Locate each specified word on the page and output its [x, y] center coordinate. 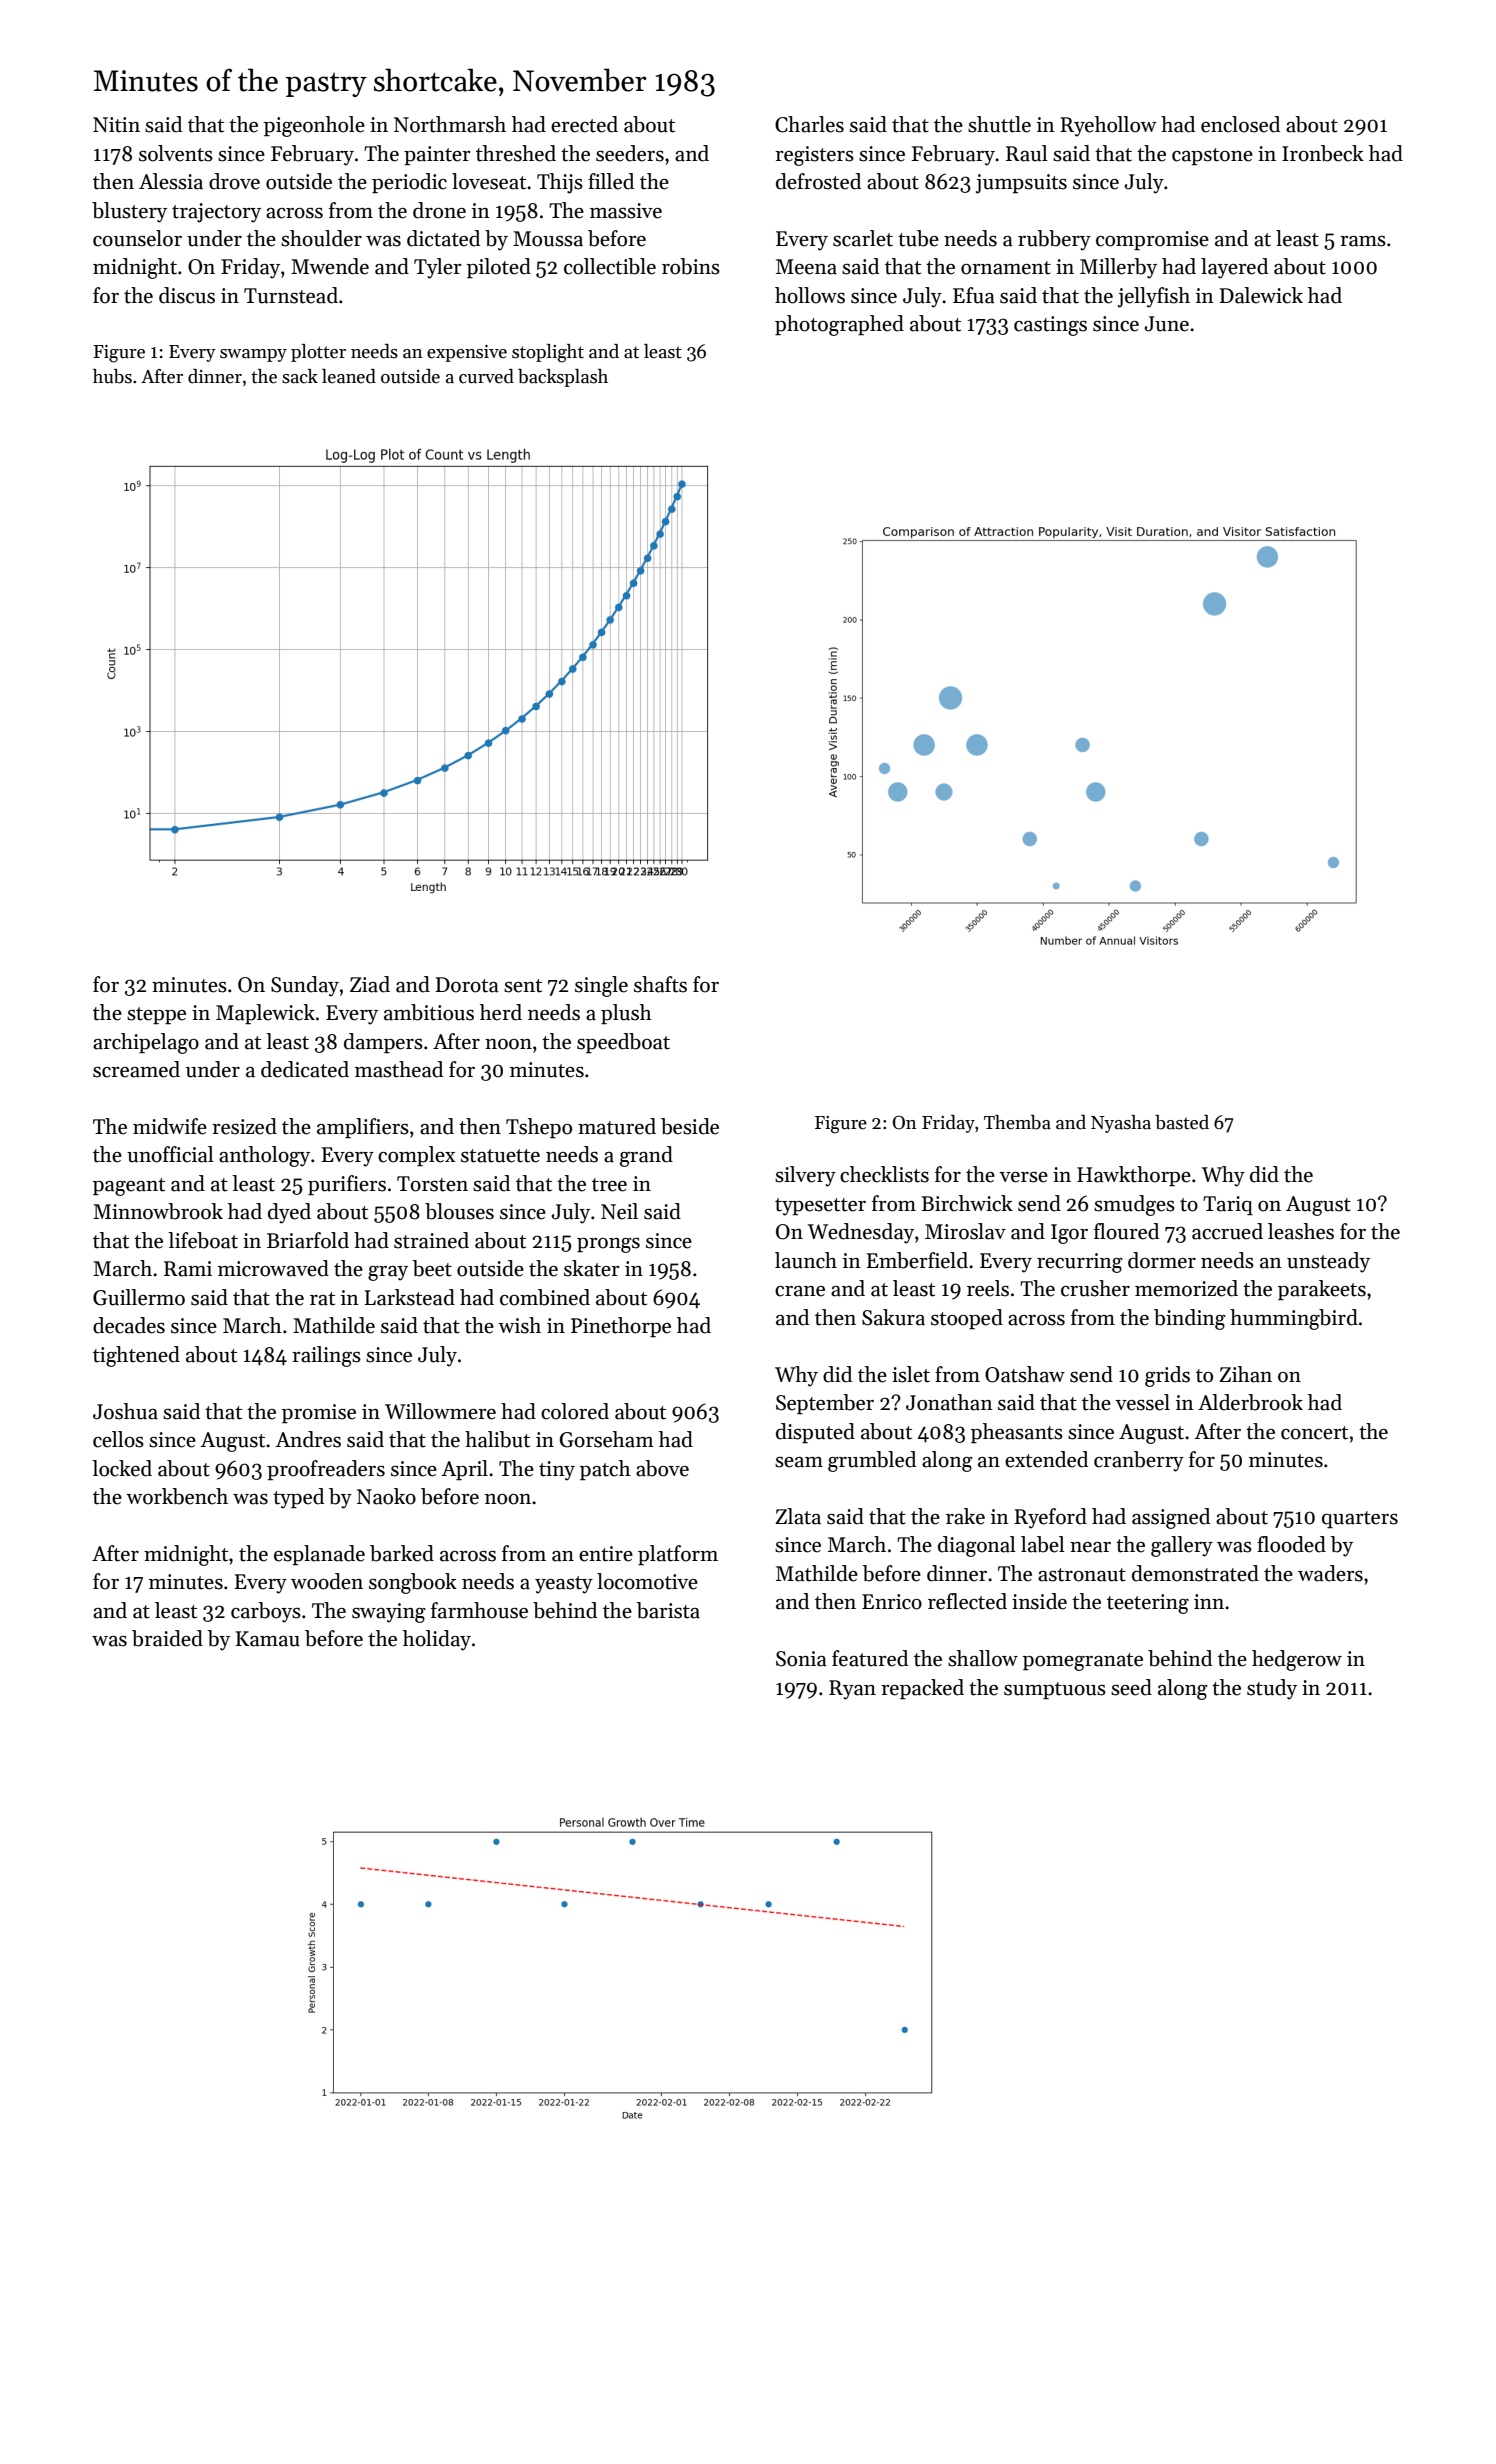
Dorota [467, 985]
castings [1050, 326]
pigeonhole [314, 126]
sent [523, 986]
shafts [660, 984]
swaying [389, 1613]
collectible [610, 266]
